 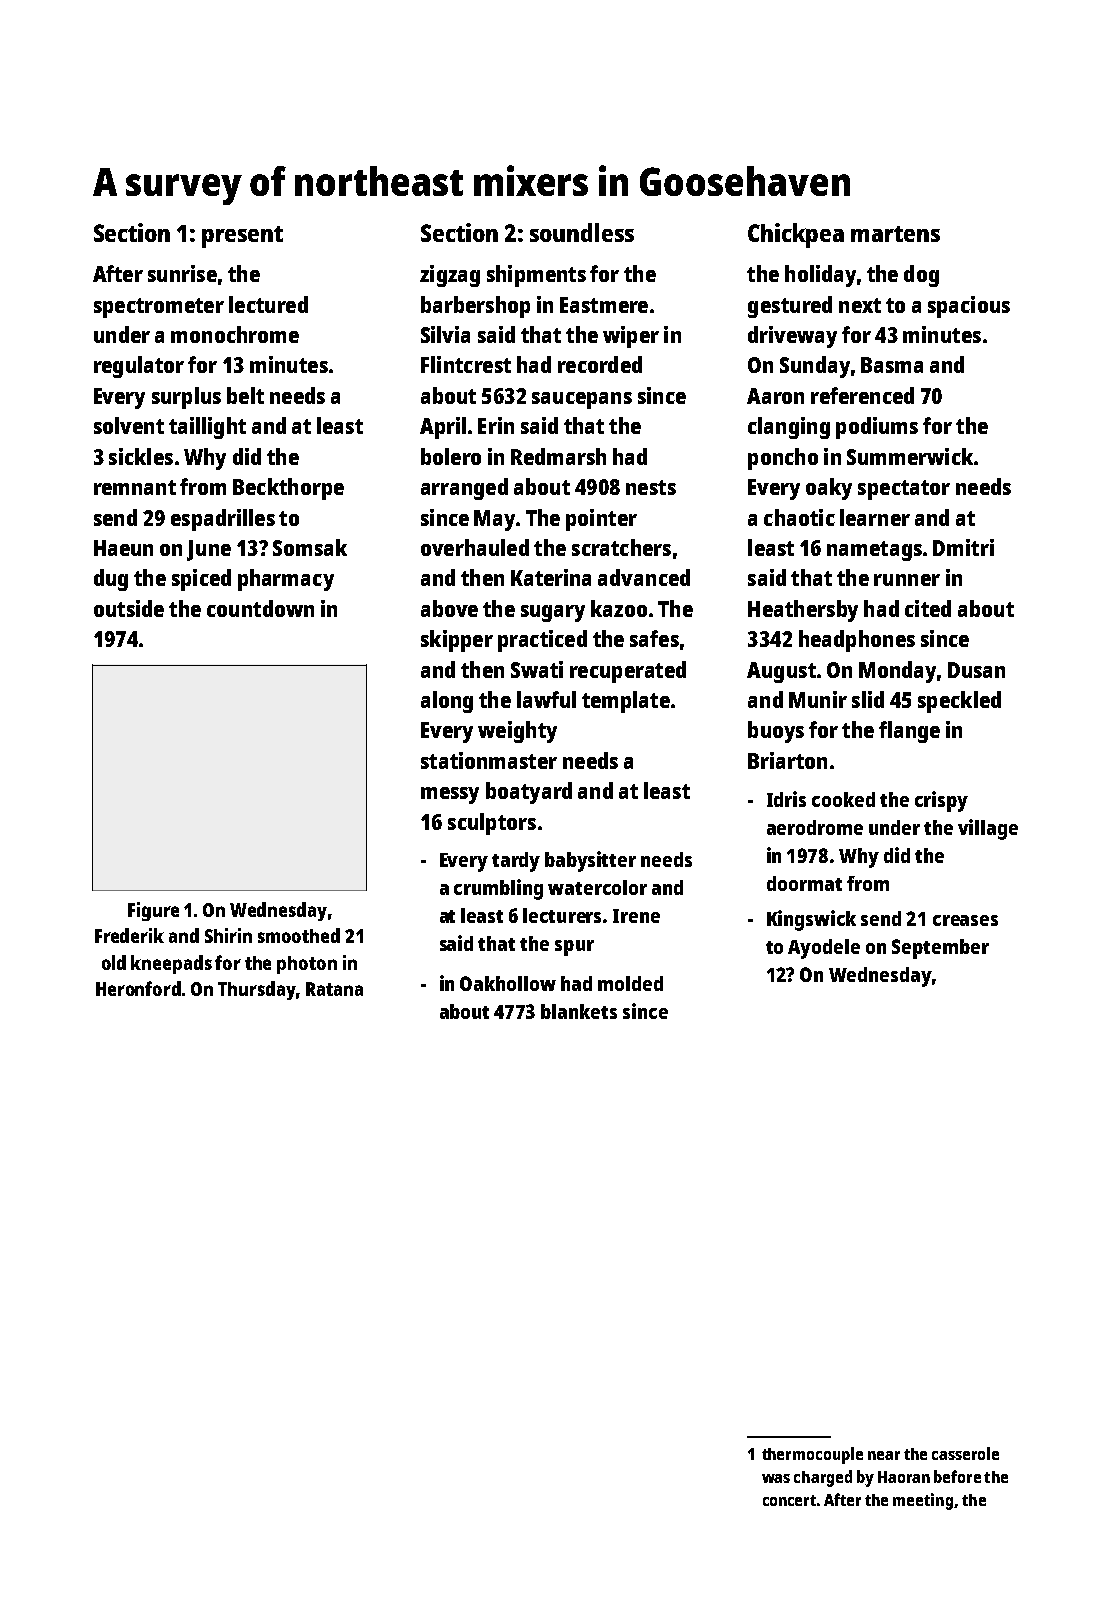 What do you see at coordinates (498, 889) in the screenshot?
I see `crumbling` at bounding box center [498, 889].
